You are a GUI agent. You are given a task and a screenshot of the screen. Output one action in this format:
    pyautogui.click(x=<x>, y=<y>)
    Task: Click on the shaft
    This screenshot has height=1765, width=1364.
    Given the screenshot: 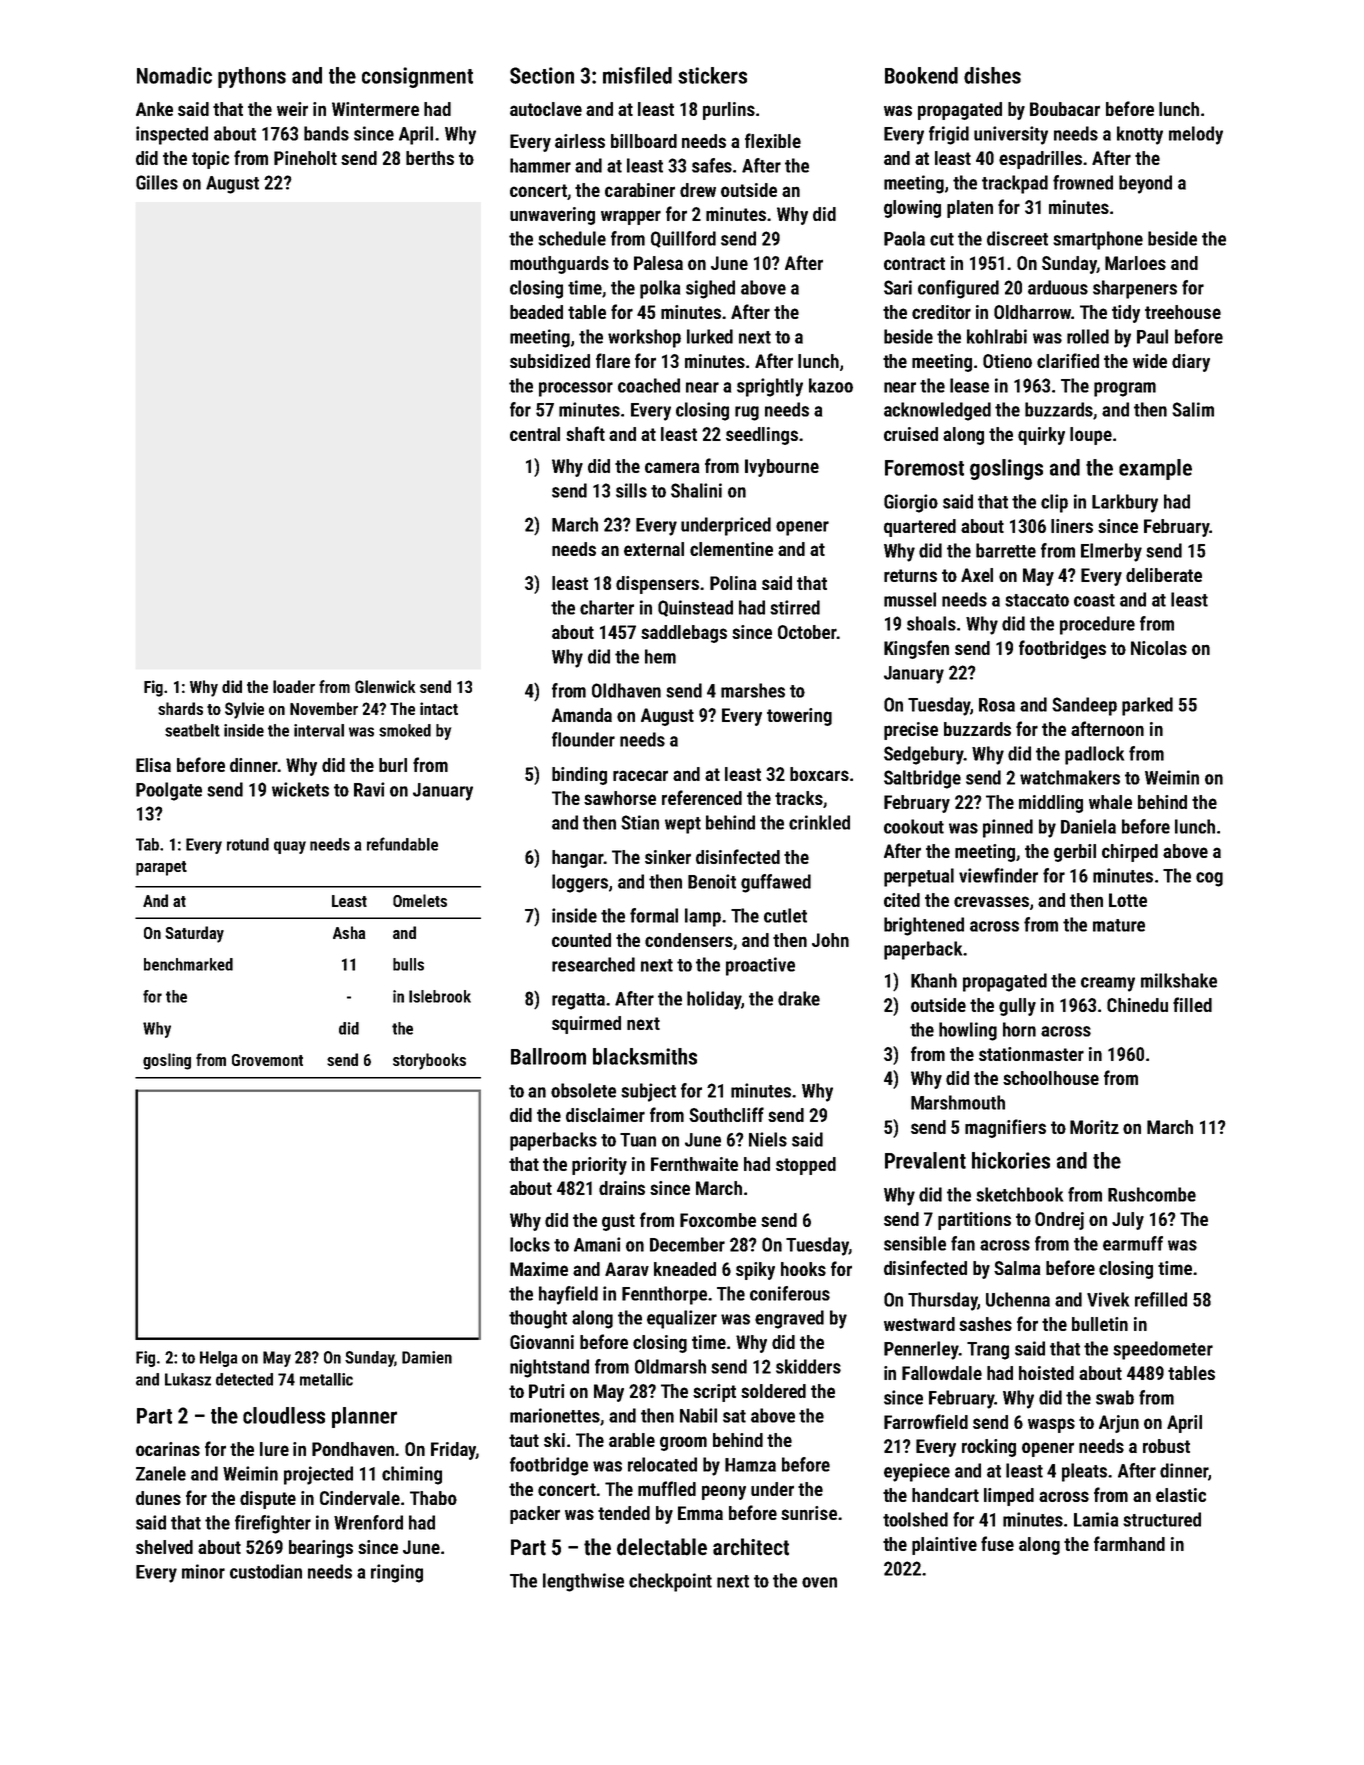 What is the action you would take?
    pyautogui.click(x=585, y=433)
